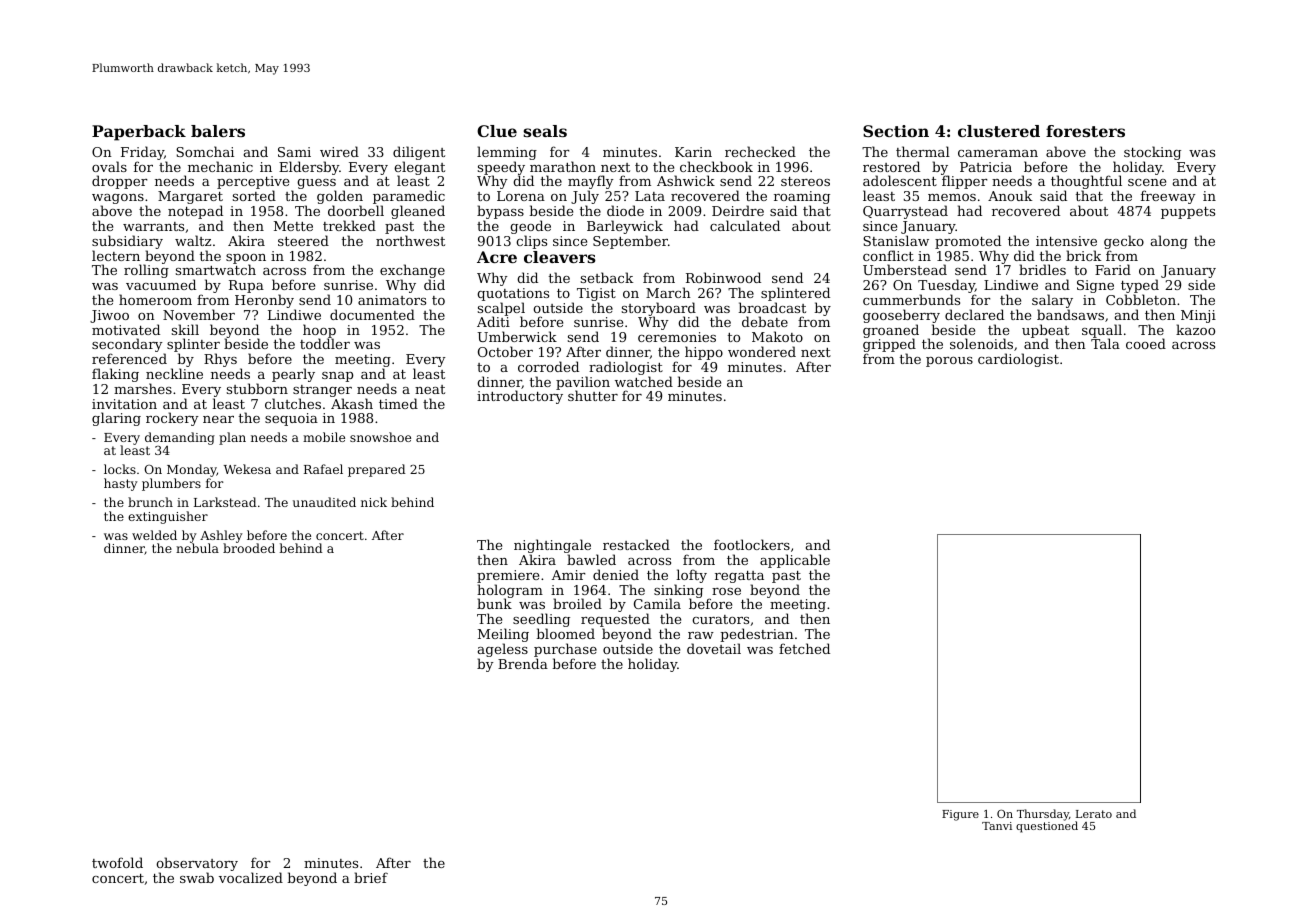 This page has width=1308, height=924. What do you see at coordinates (716, 166) in the page?
I see `checkbook` at bounding box center [716, 166].
